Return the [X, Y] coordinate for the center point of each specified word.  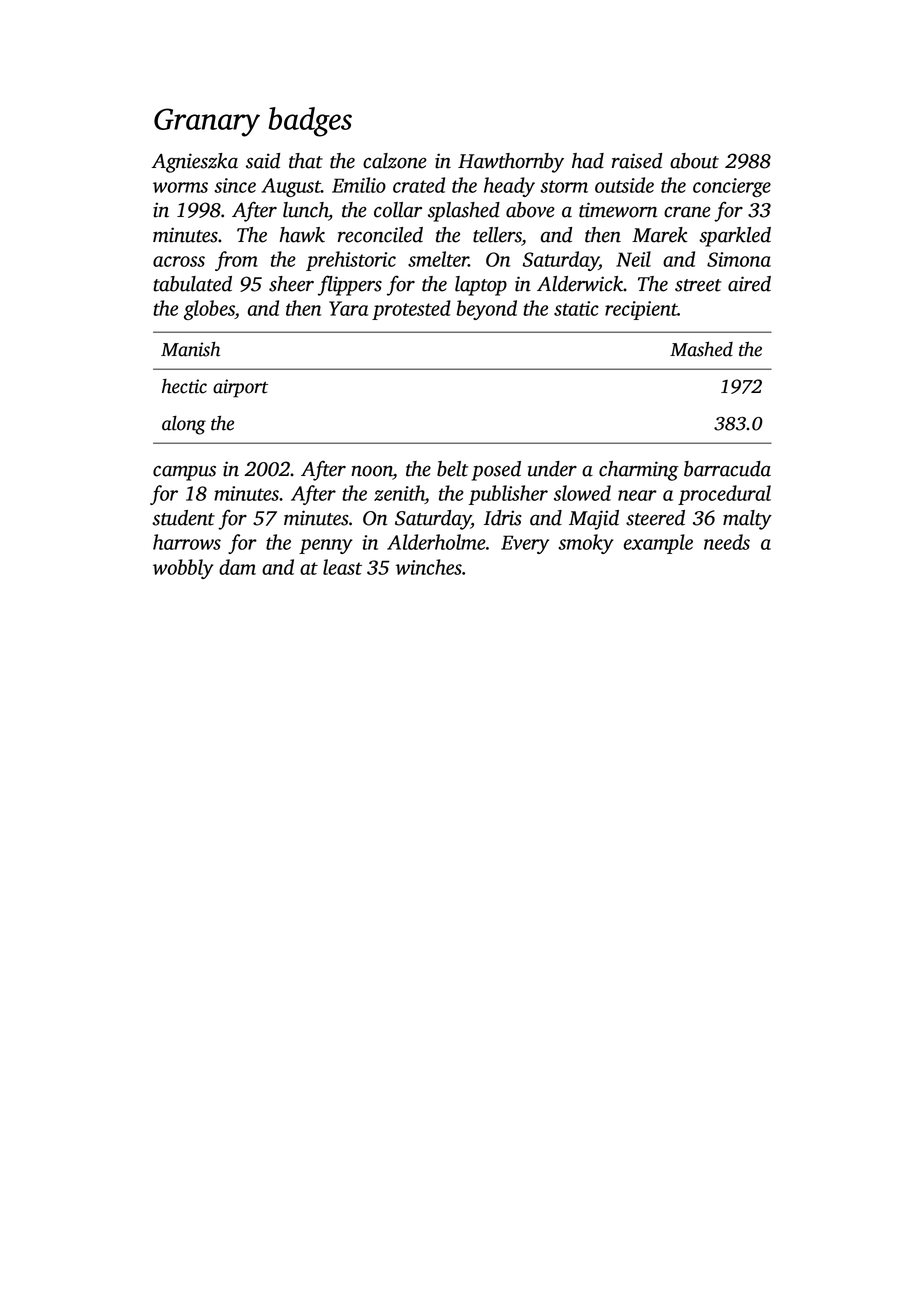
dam [237, 567]
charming [639, 471]
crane [687, 212]
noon [372, 471]
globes [209, 310]
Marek [660, 235]
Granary [207, 122]
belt [452, 469]
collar [398, 210]
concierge [732, 187]
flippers [350, 285]
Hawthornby [511, 163]
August [291, 187]
